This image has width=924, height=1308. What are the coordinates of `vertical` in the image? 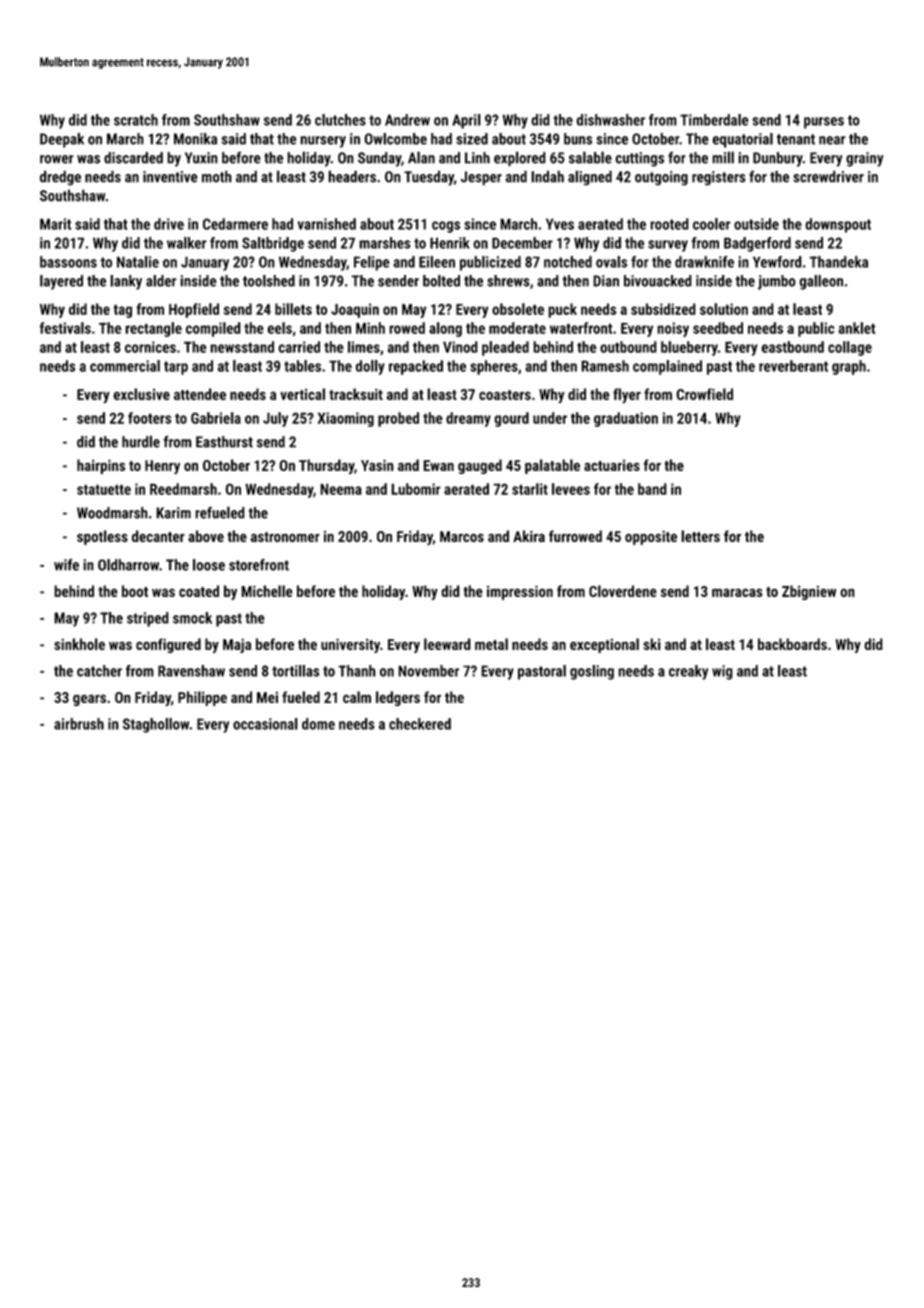 It's located at (302, 394).
